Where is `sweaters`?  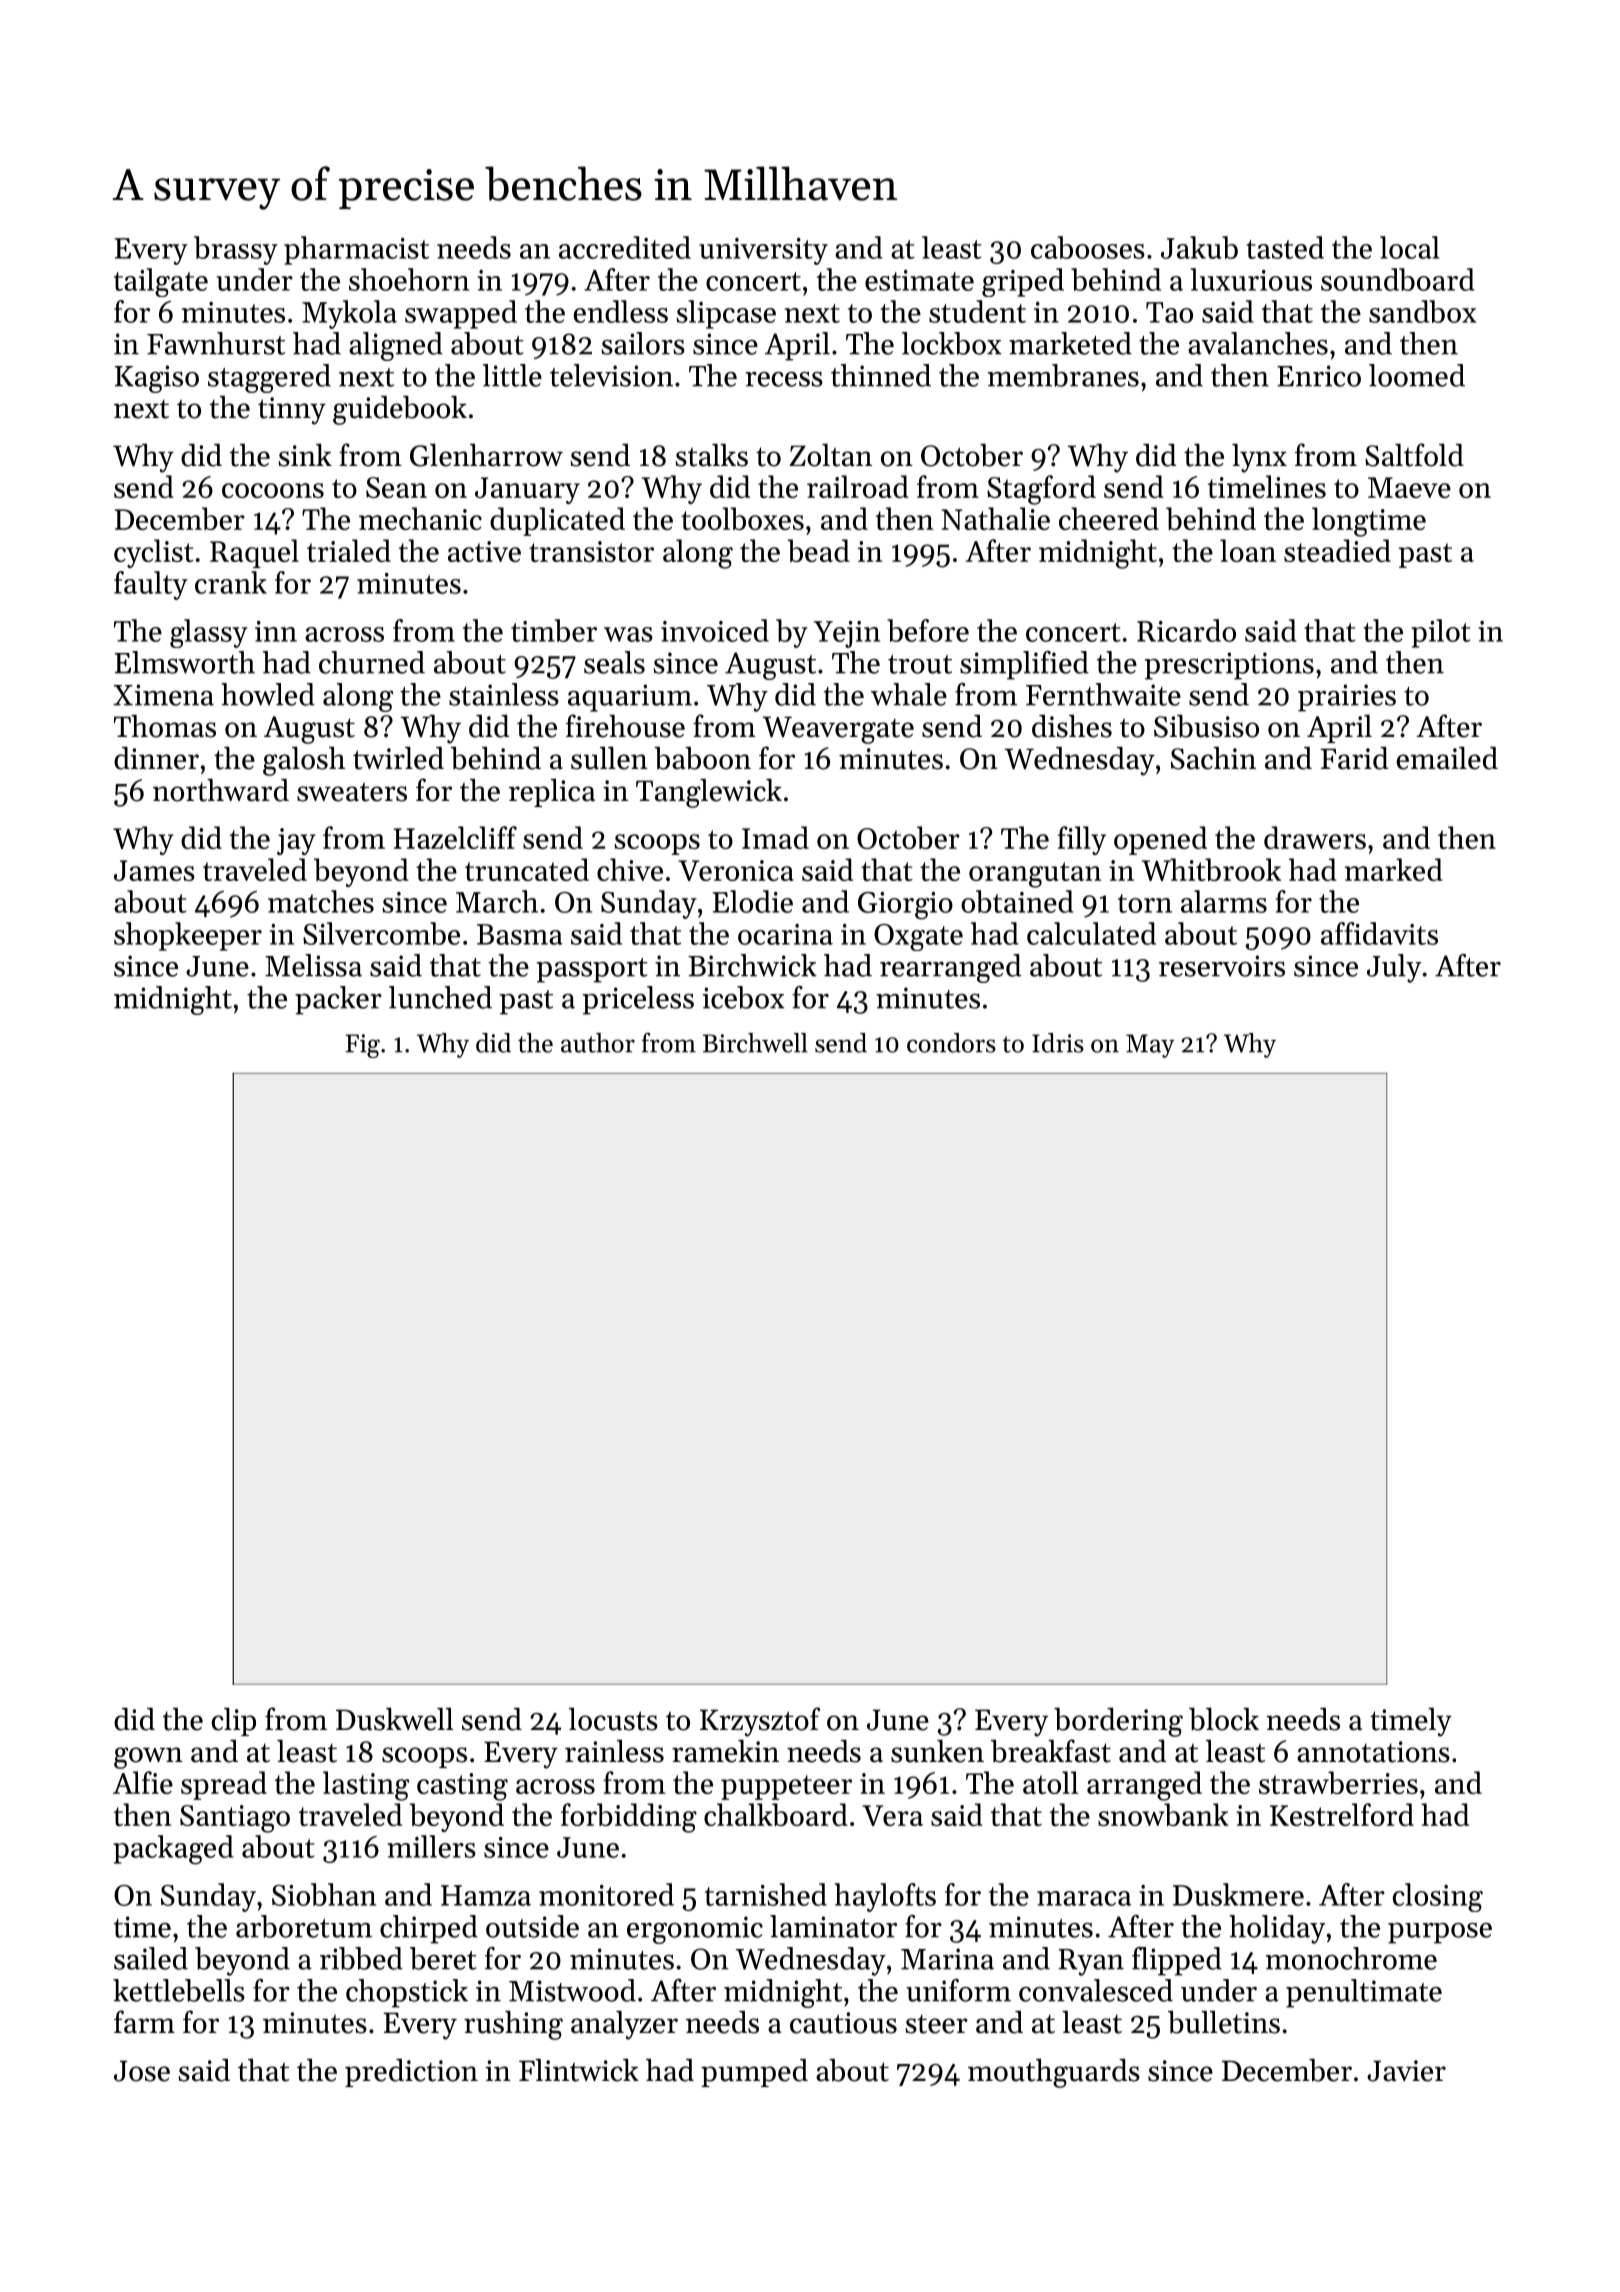 sweaters is located at coordinates (352, 792).
